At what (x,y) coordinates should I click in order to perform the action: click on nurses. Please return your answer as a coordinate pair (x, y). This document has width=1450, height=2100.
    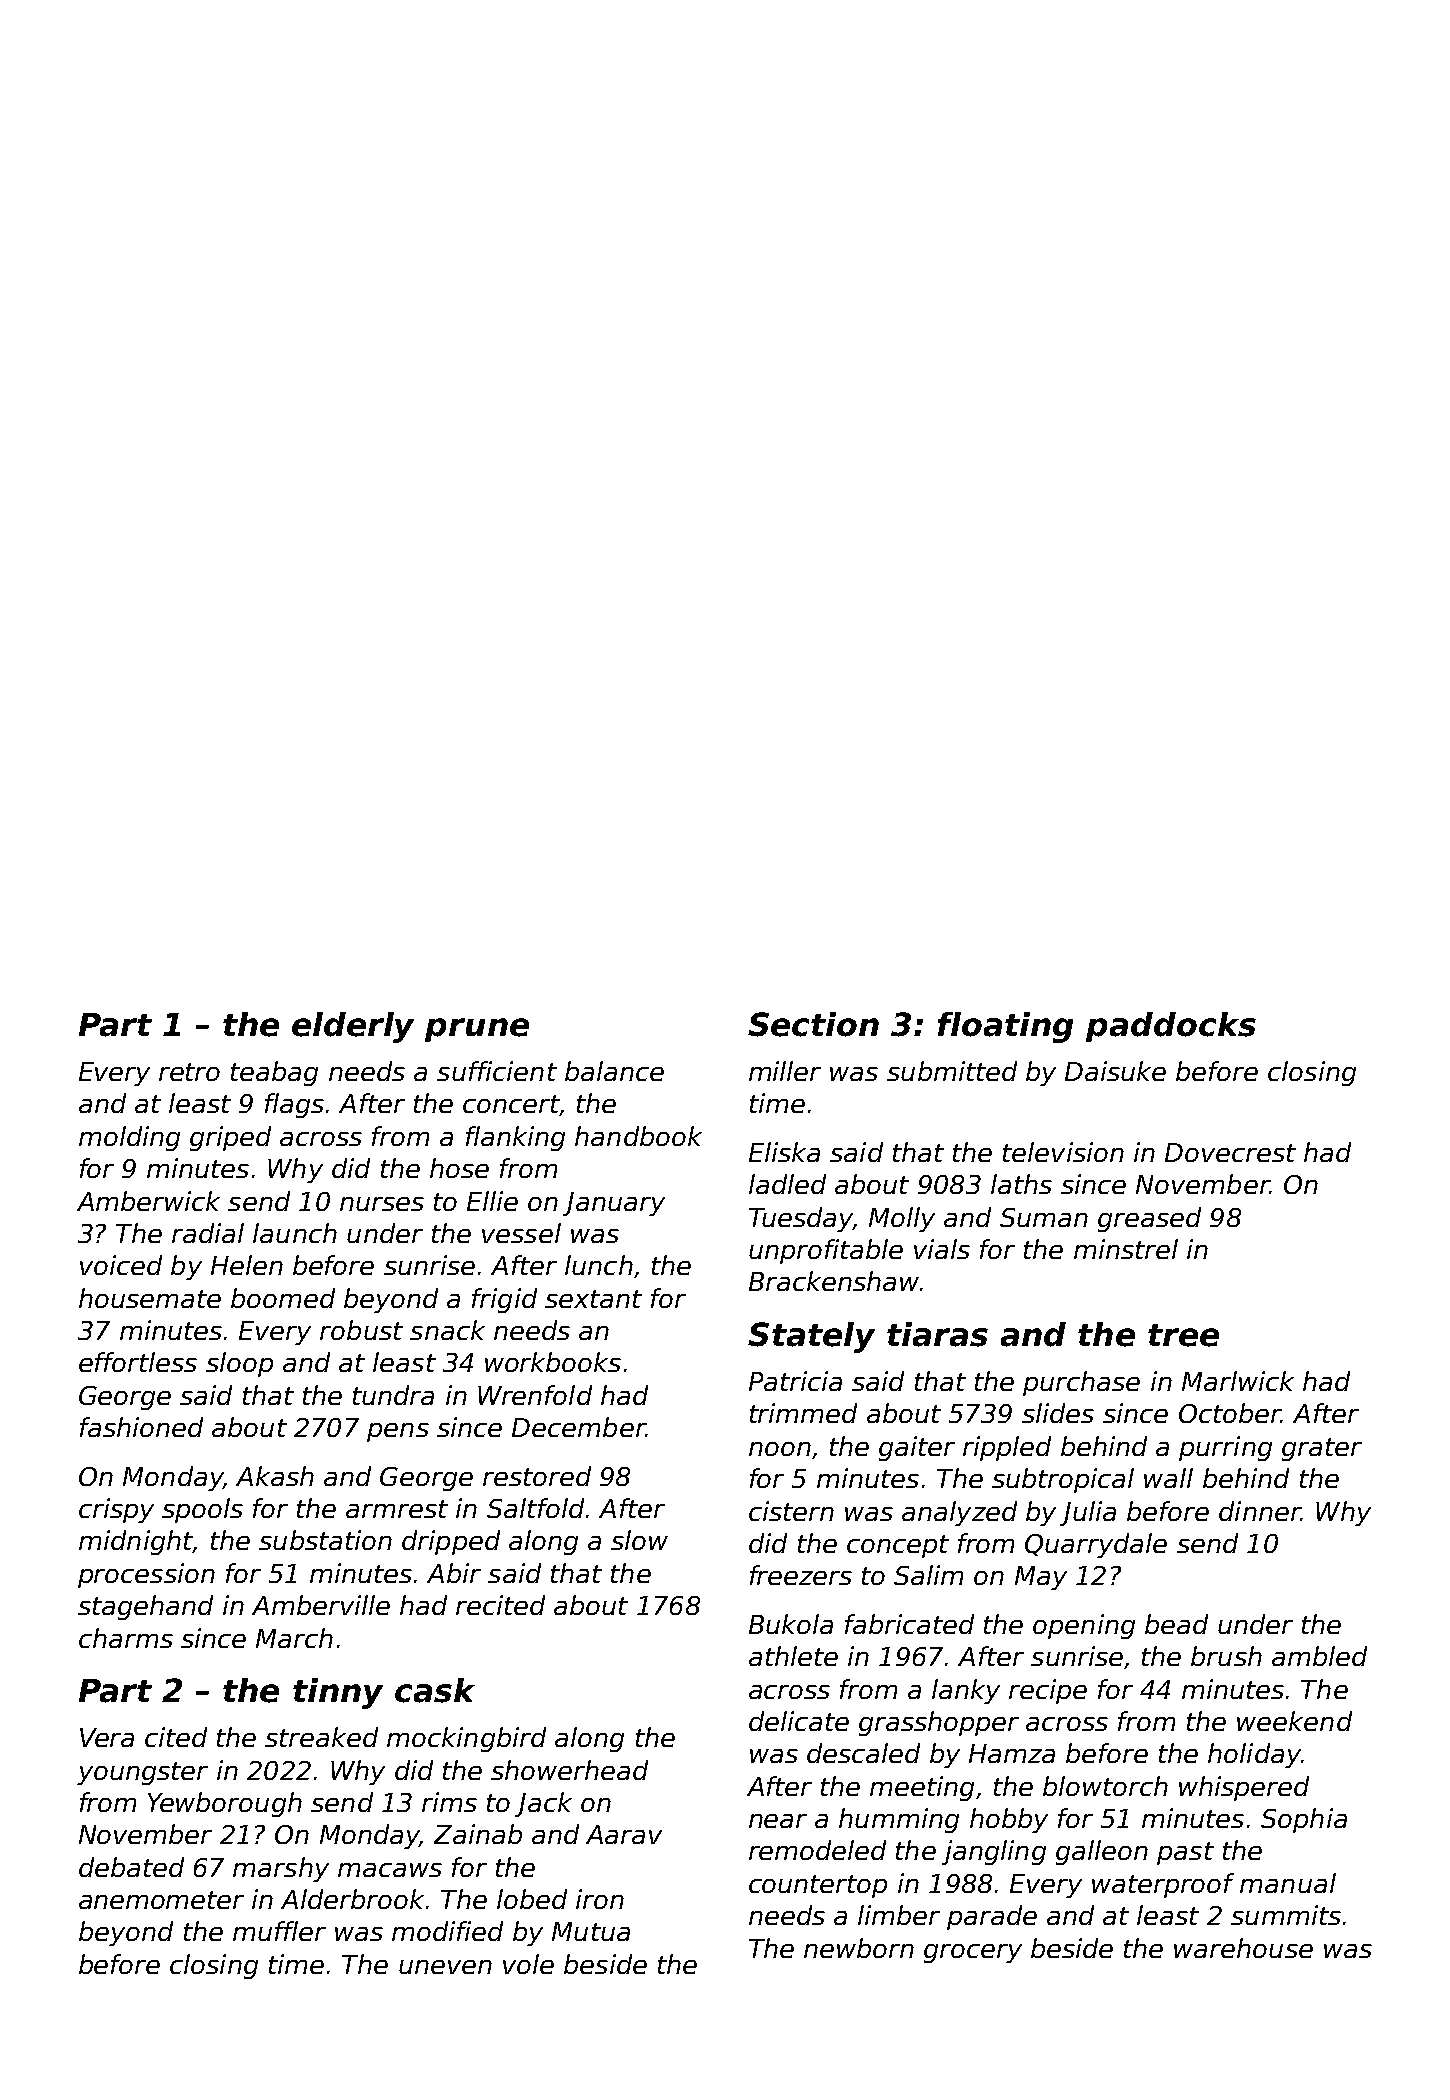
    Looking at the image, I should click on (382, 1204).
